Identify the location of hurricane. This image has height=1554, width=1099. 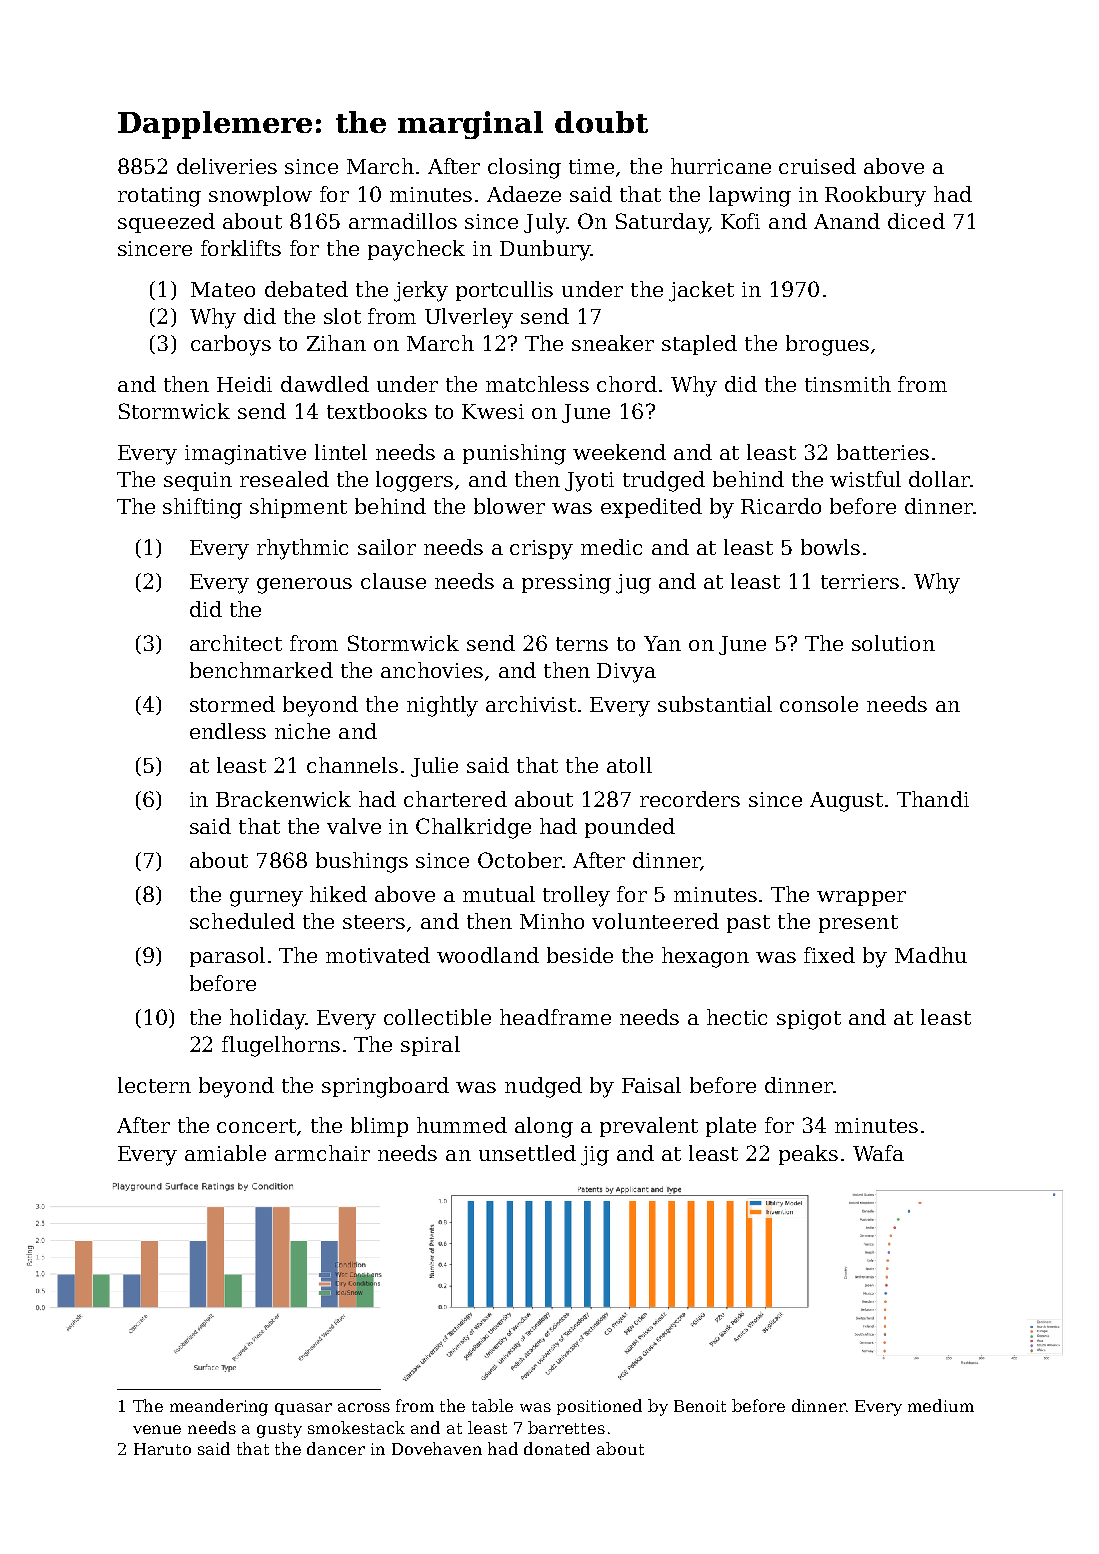
(721, 166).
